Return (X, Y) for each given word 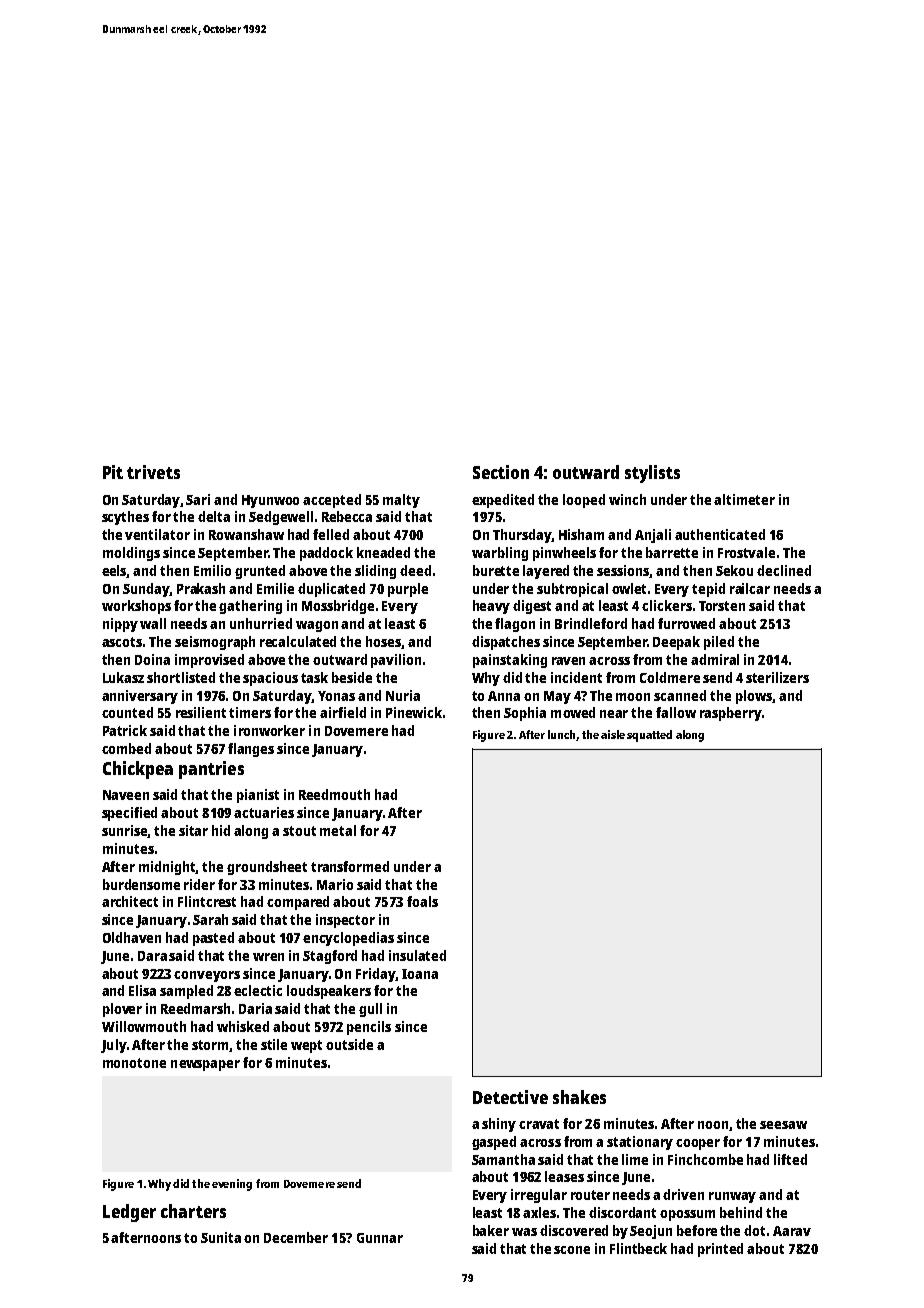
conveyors (207, 976)
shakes (579, 1097)
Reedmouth (334, 794)
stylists (652, 474)
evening (232, 1185)
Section (501, 472)
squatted (649, 736)
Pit (113, 472)
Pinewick (414, 712)
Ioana (420, 974)
